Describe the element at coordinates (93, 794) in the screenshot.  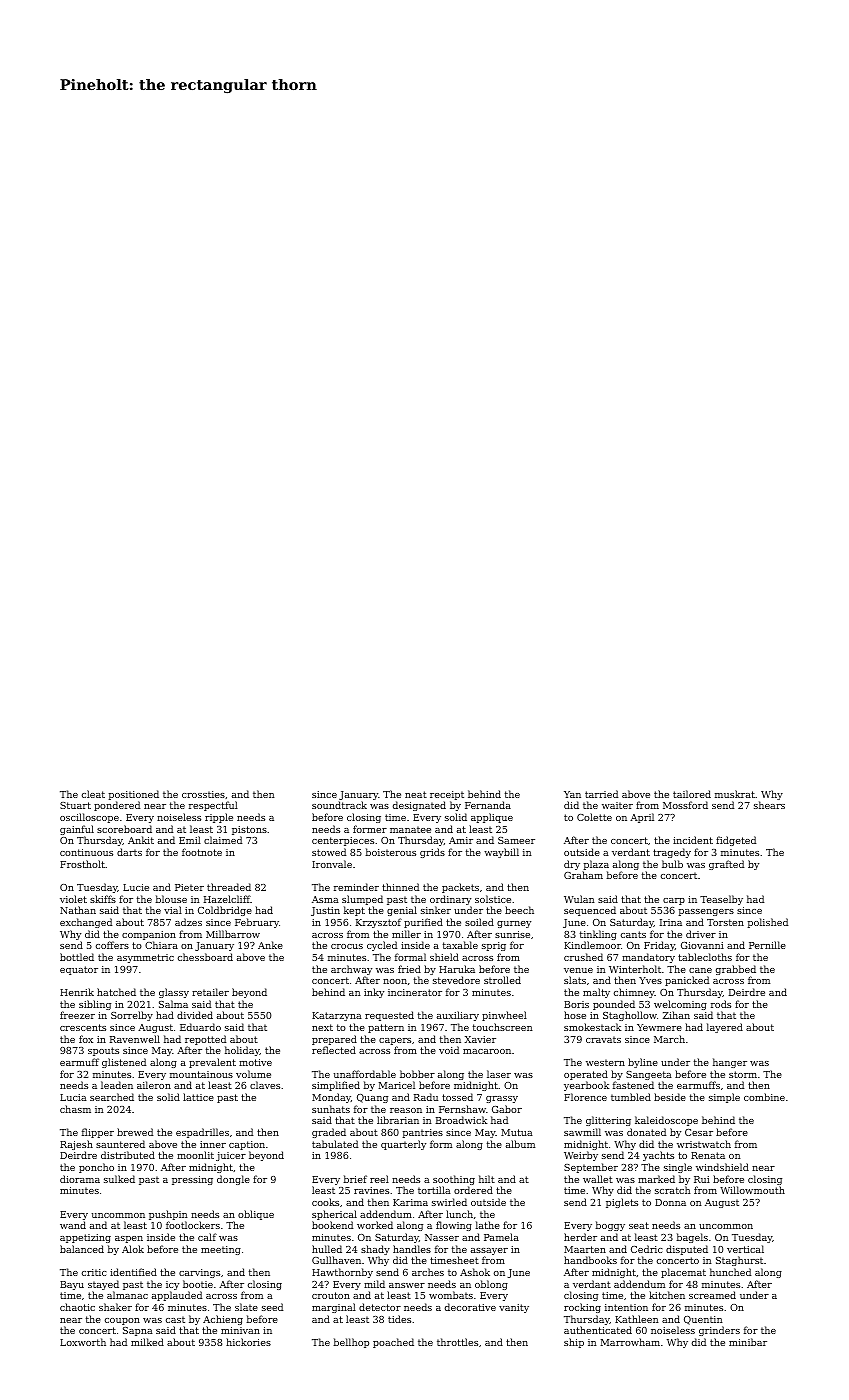
I see `cleat` at that location.
